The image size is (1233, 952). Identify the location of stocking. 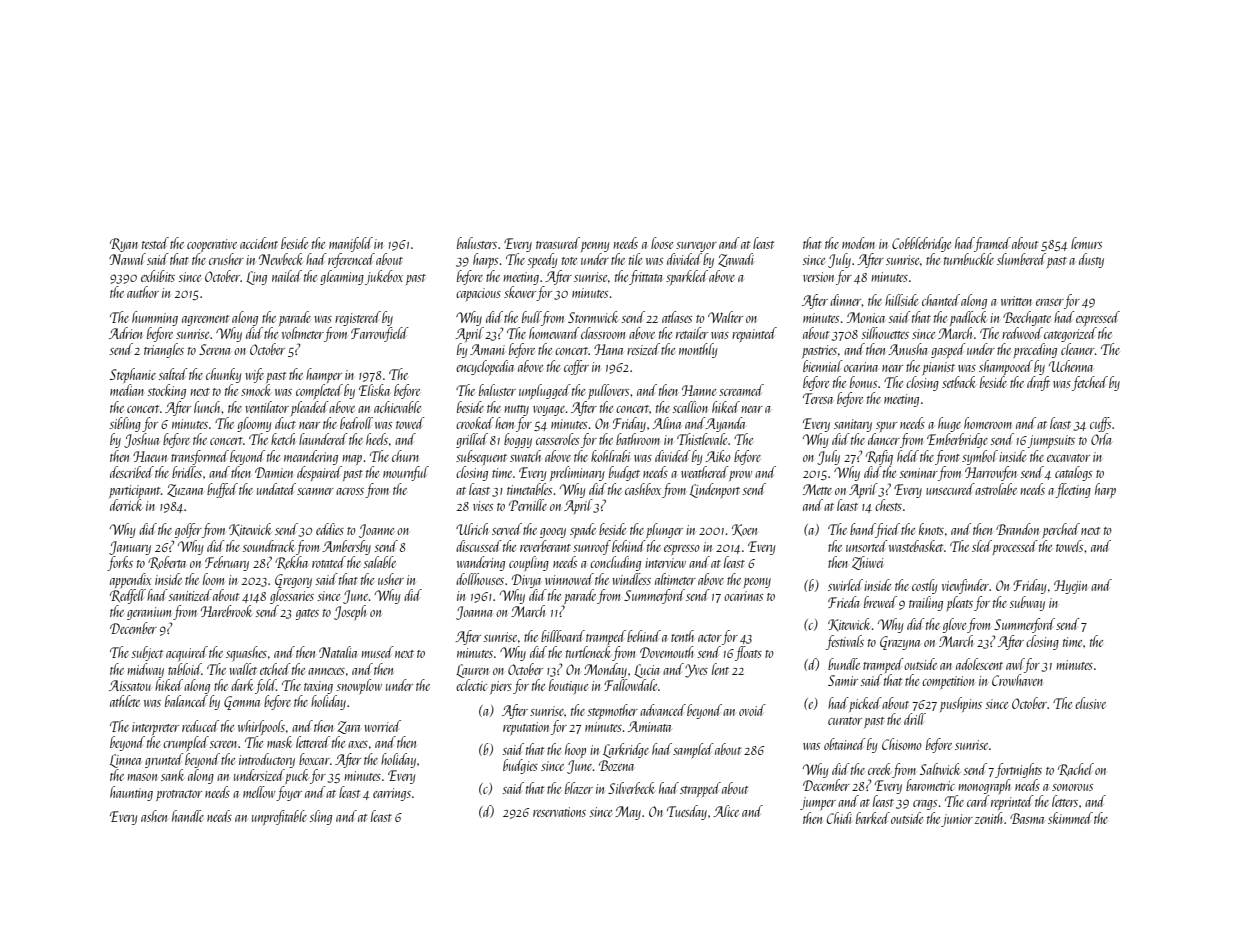
(166, 391).
